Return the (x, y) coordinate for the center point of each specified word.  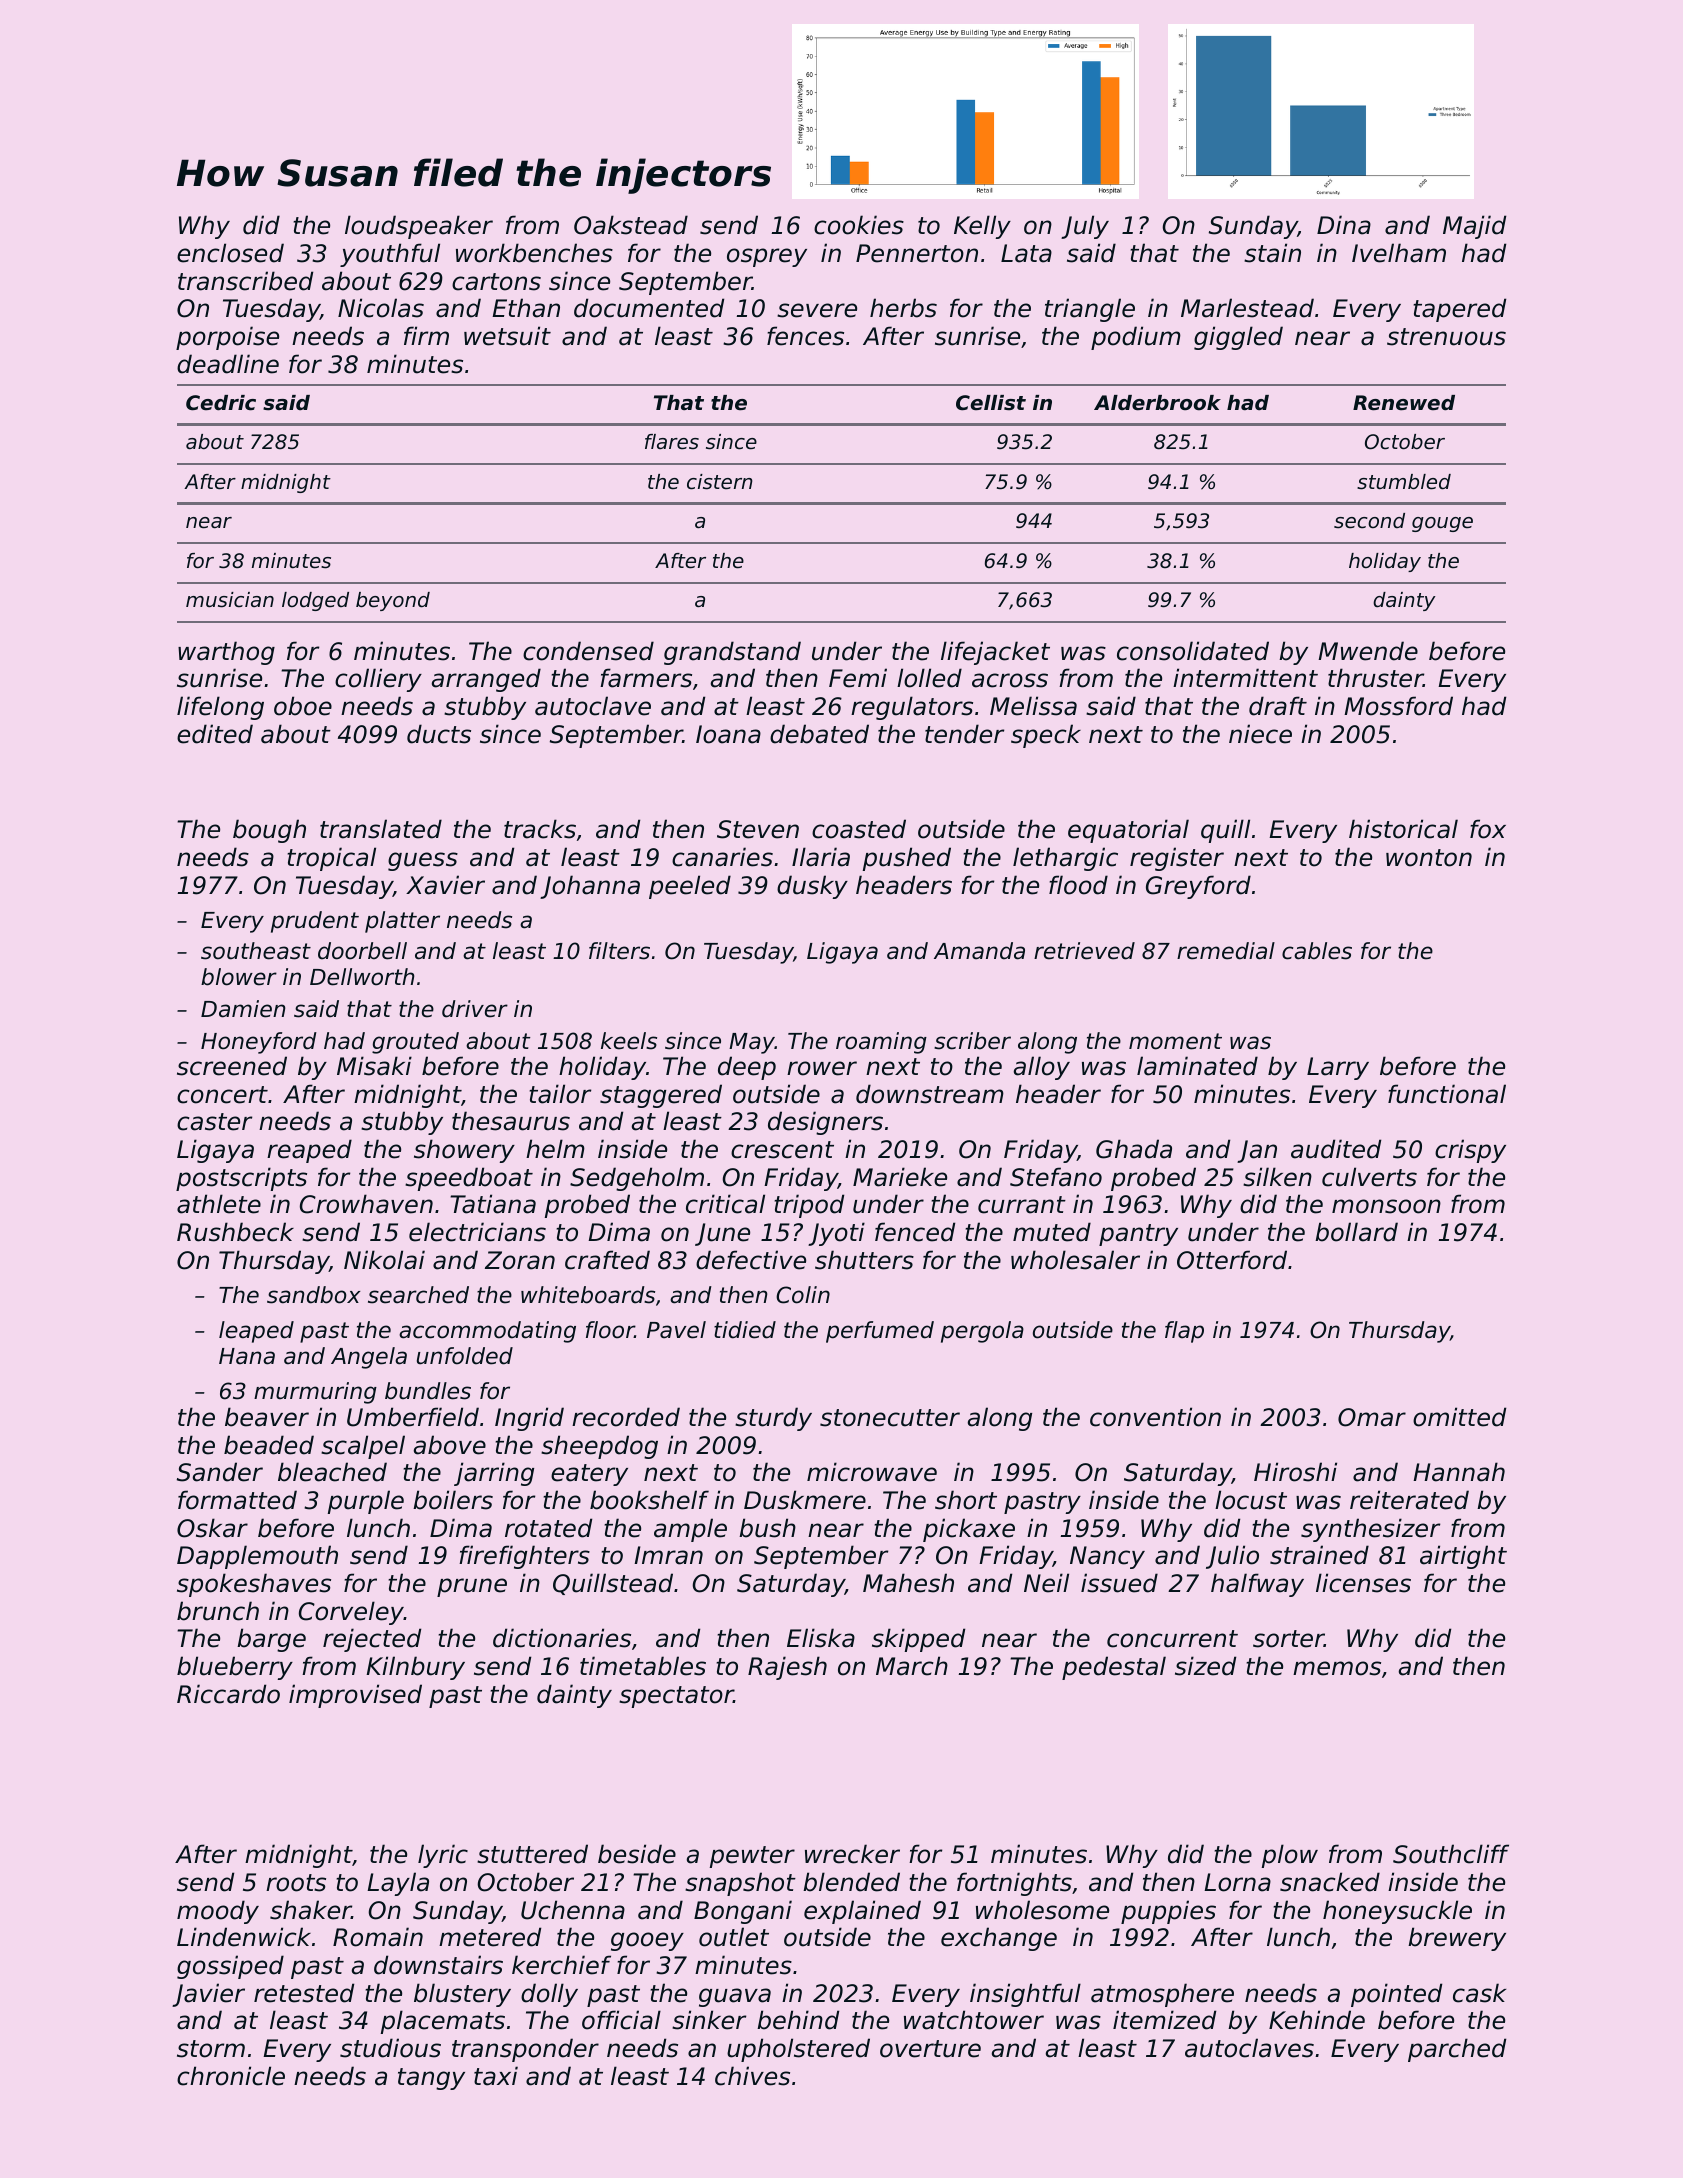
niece (1260, 734)
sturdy (773, 1419)
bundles (428, 1391)
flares (672, 442)
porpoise (227, 338)
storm (211, 2049)
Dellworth (362, 977)
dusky (812, 887)
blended (851, 1882)
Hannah (1459, 1472)
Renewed (1404, 403)
